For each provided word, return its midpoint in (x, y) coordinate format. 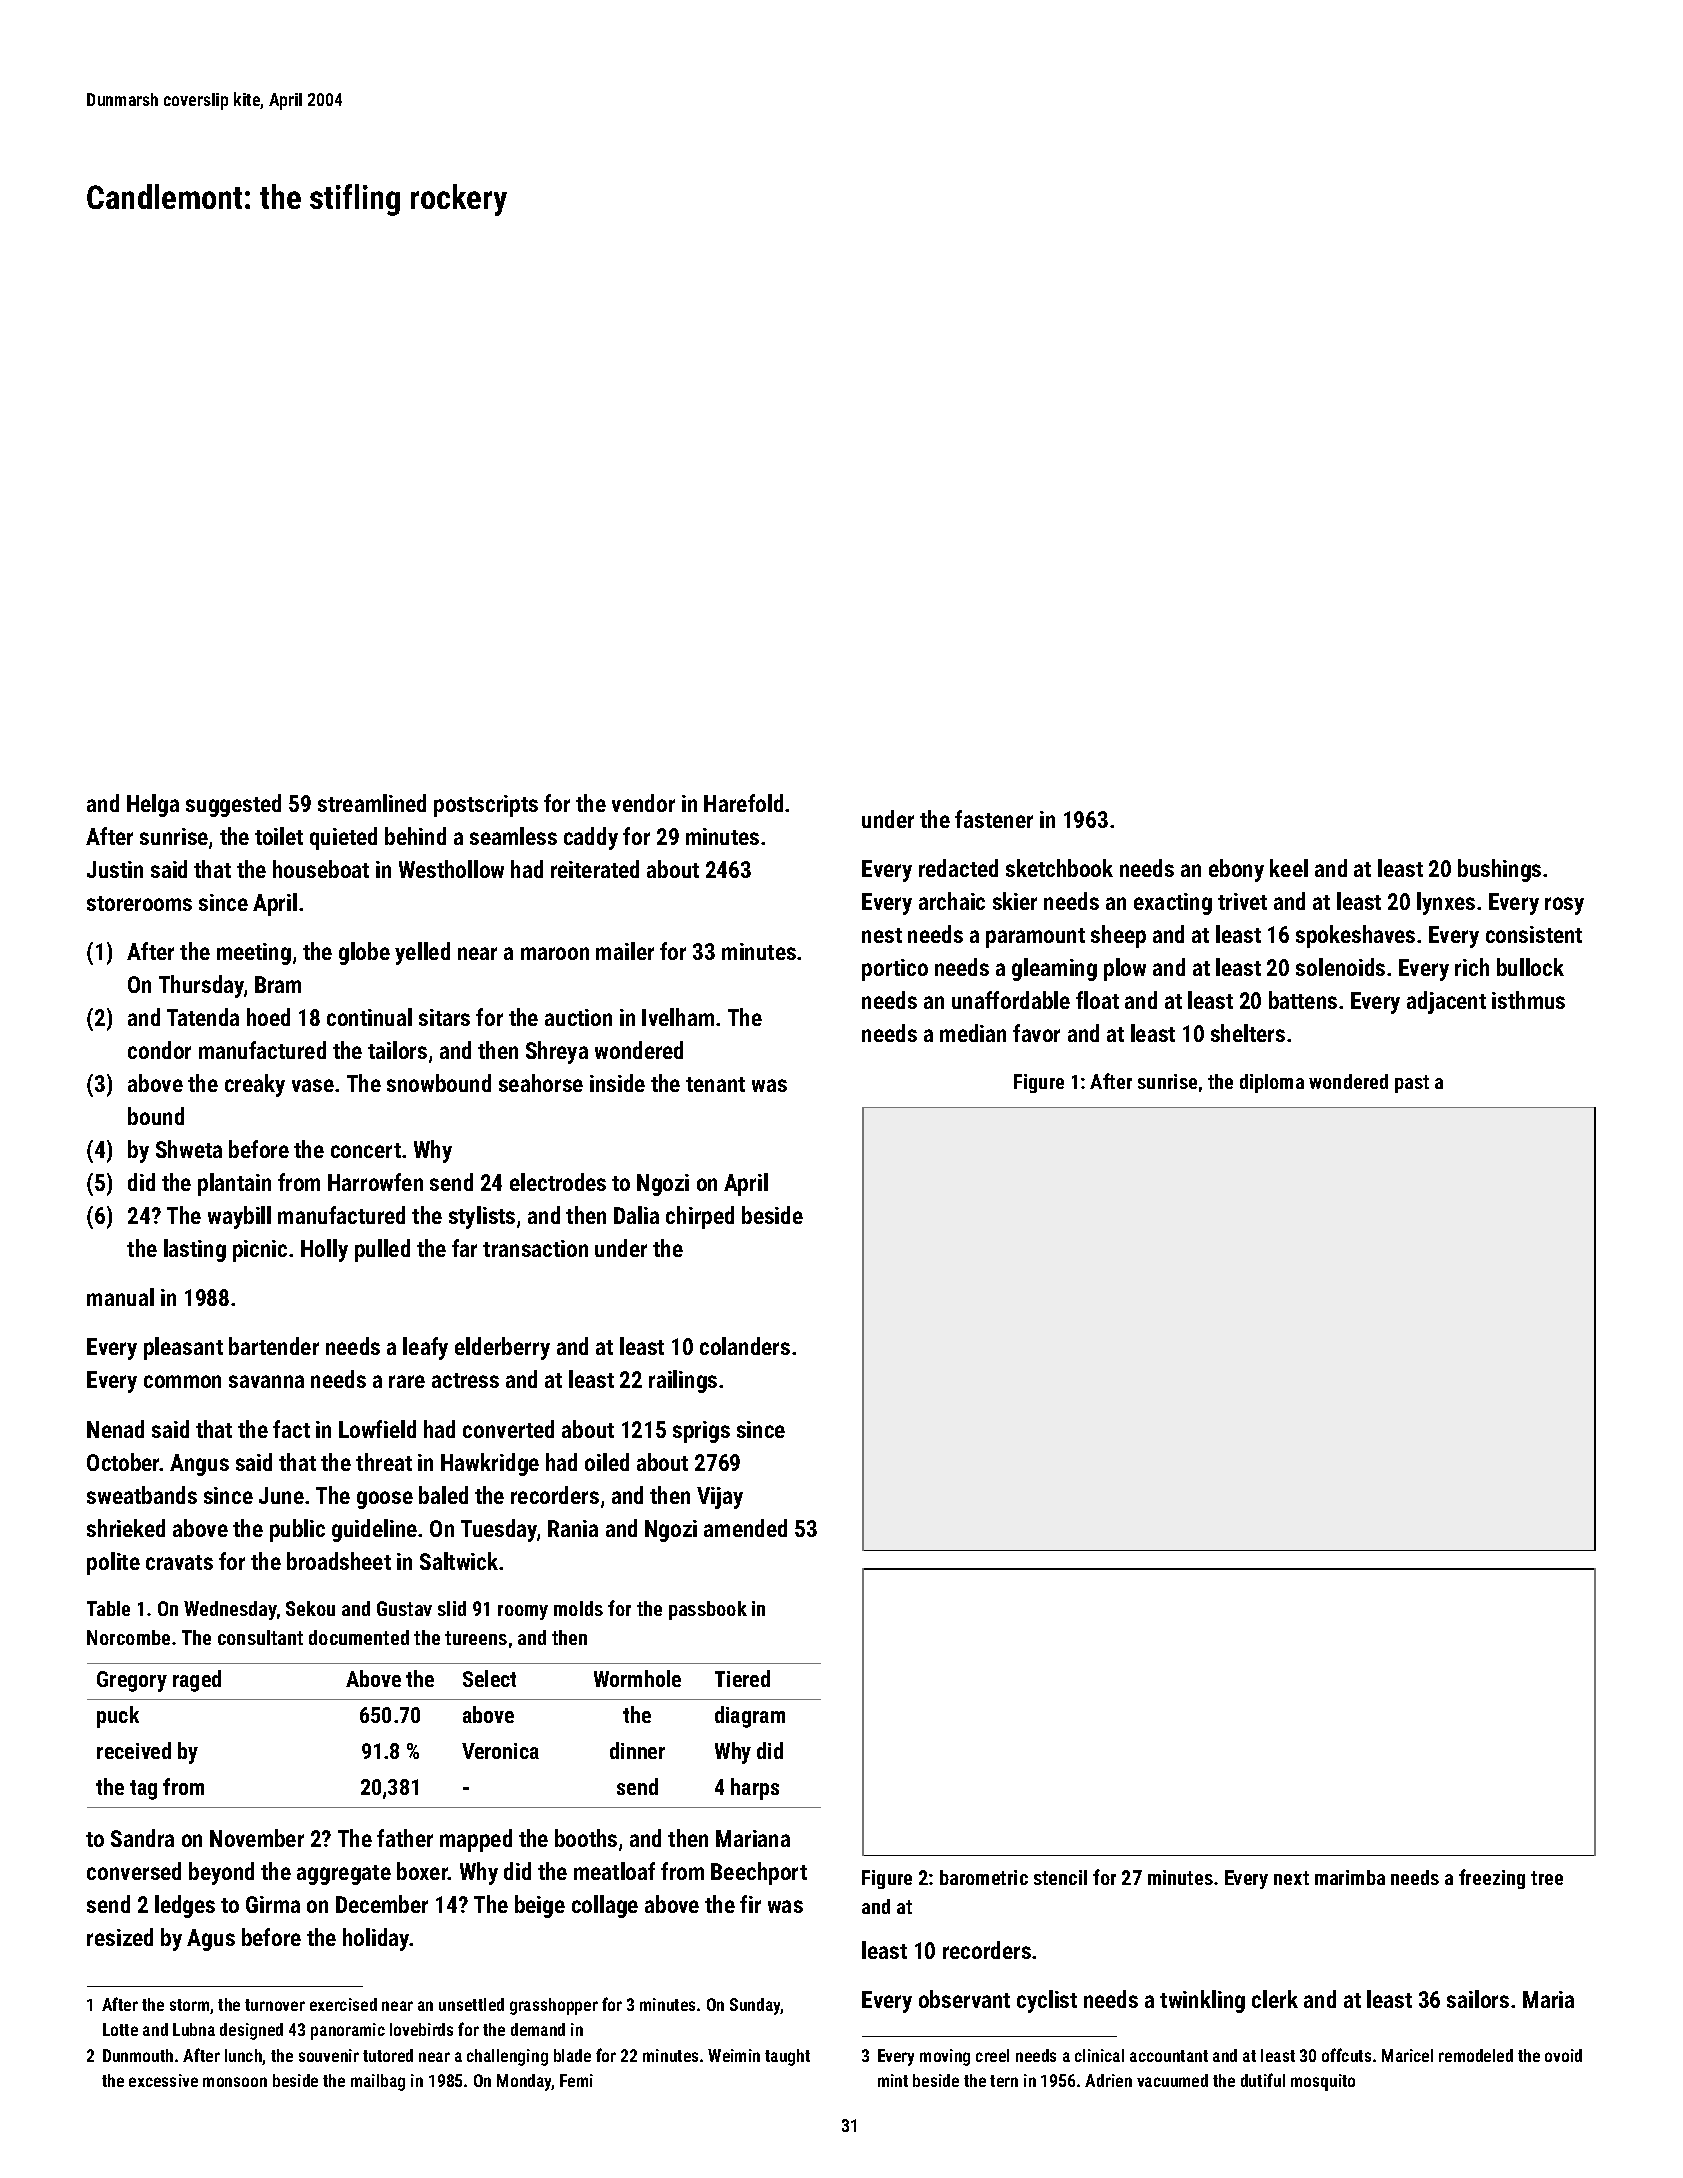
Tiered (742, 1678)
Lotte (120, 2029)
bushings (1499, 870)
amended (745, 1528)
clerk (1275, 1999)
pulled (382, 1250)
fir (750, 1904)
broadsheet (339, 1561)
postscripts (486, 806)
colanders (745, 1346)
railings (683, 1381)
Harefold (743, 803)
